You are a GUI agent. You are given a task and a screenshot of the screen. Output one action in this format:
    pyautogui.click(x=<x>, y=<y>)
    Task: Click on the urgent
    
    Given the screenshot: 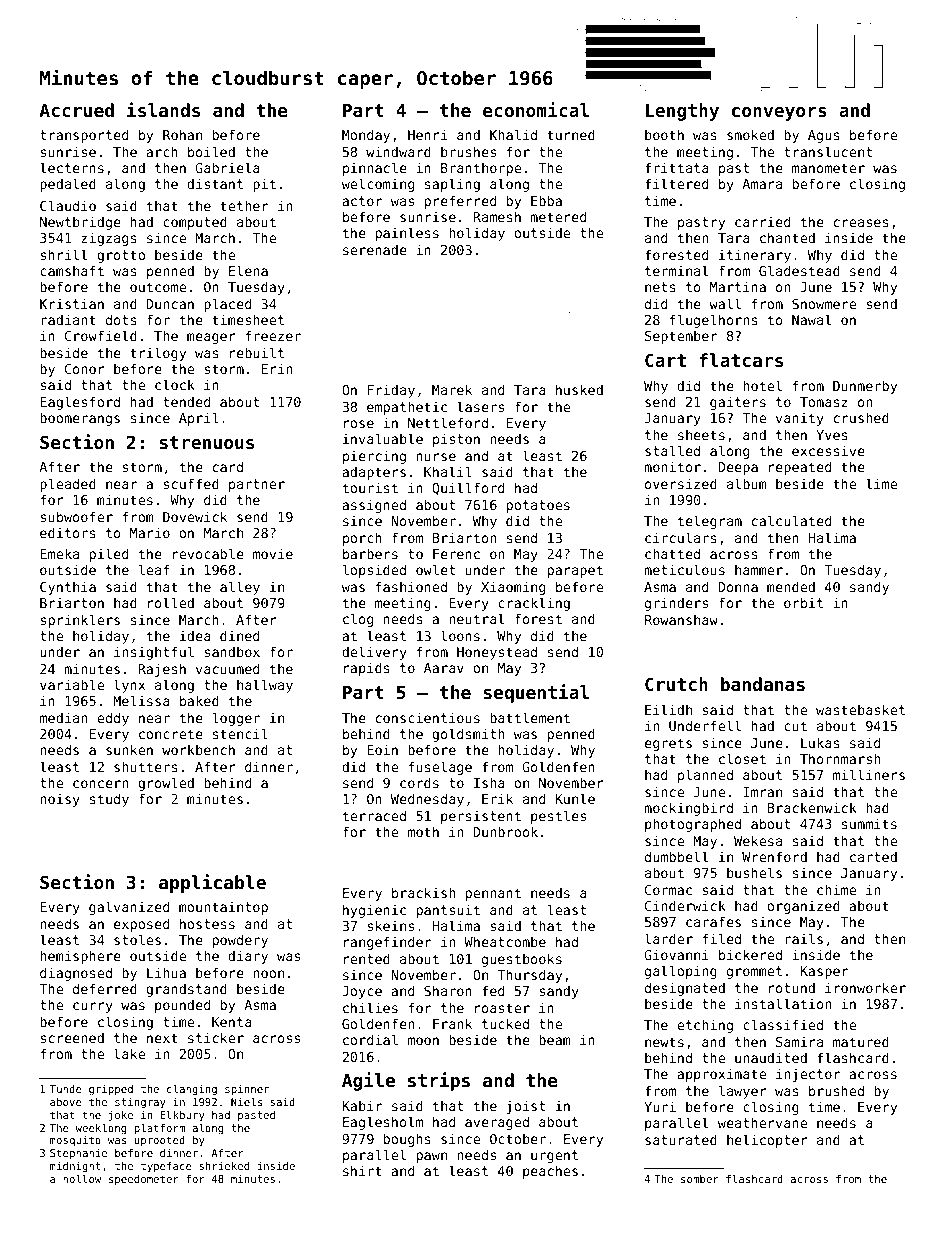 What is the action you would take?
    pyautogui.click(x=554, y=1156)
